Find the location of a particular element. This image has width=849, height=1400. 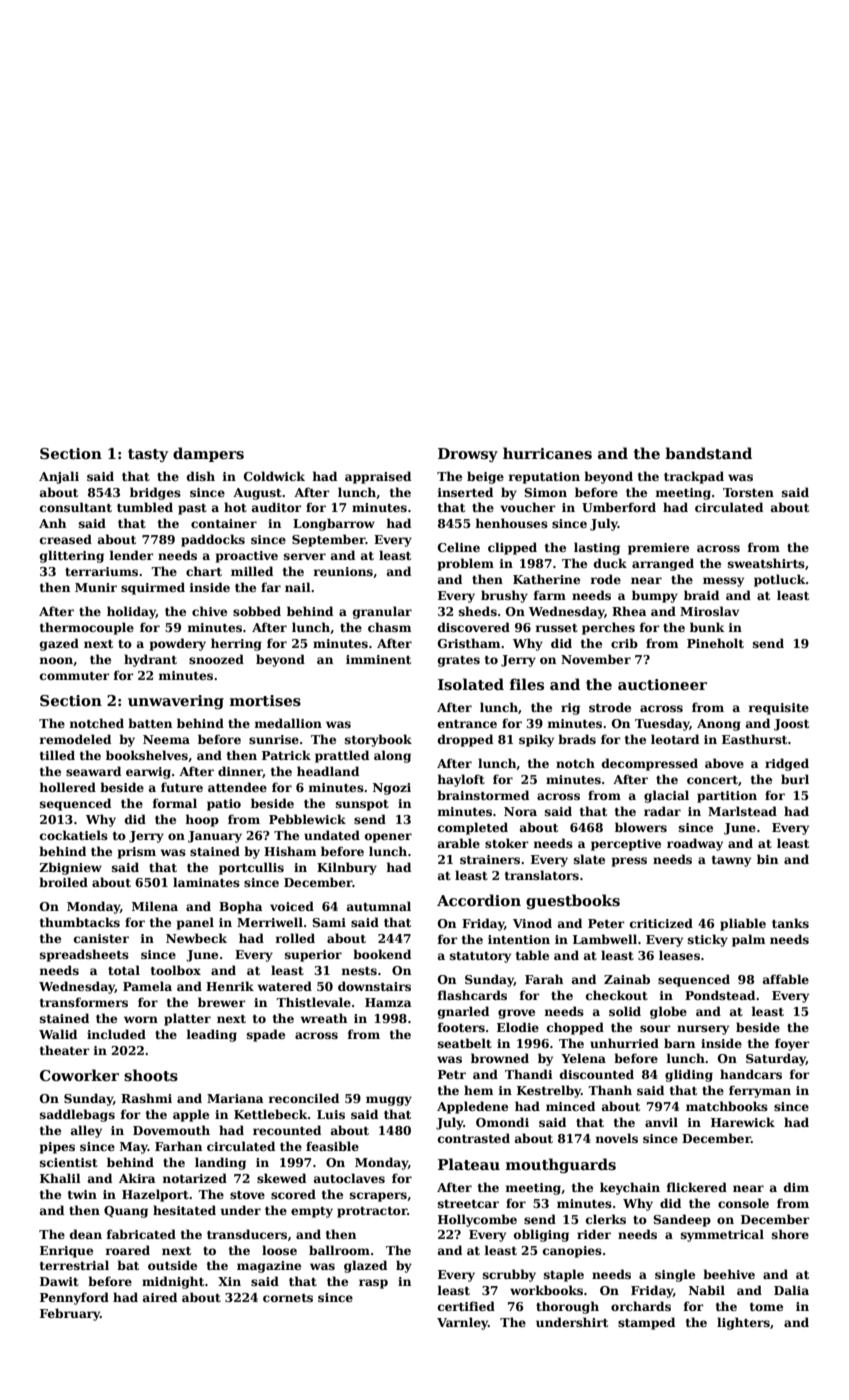

aired is located at coordinates (160, 1297).
